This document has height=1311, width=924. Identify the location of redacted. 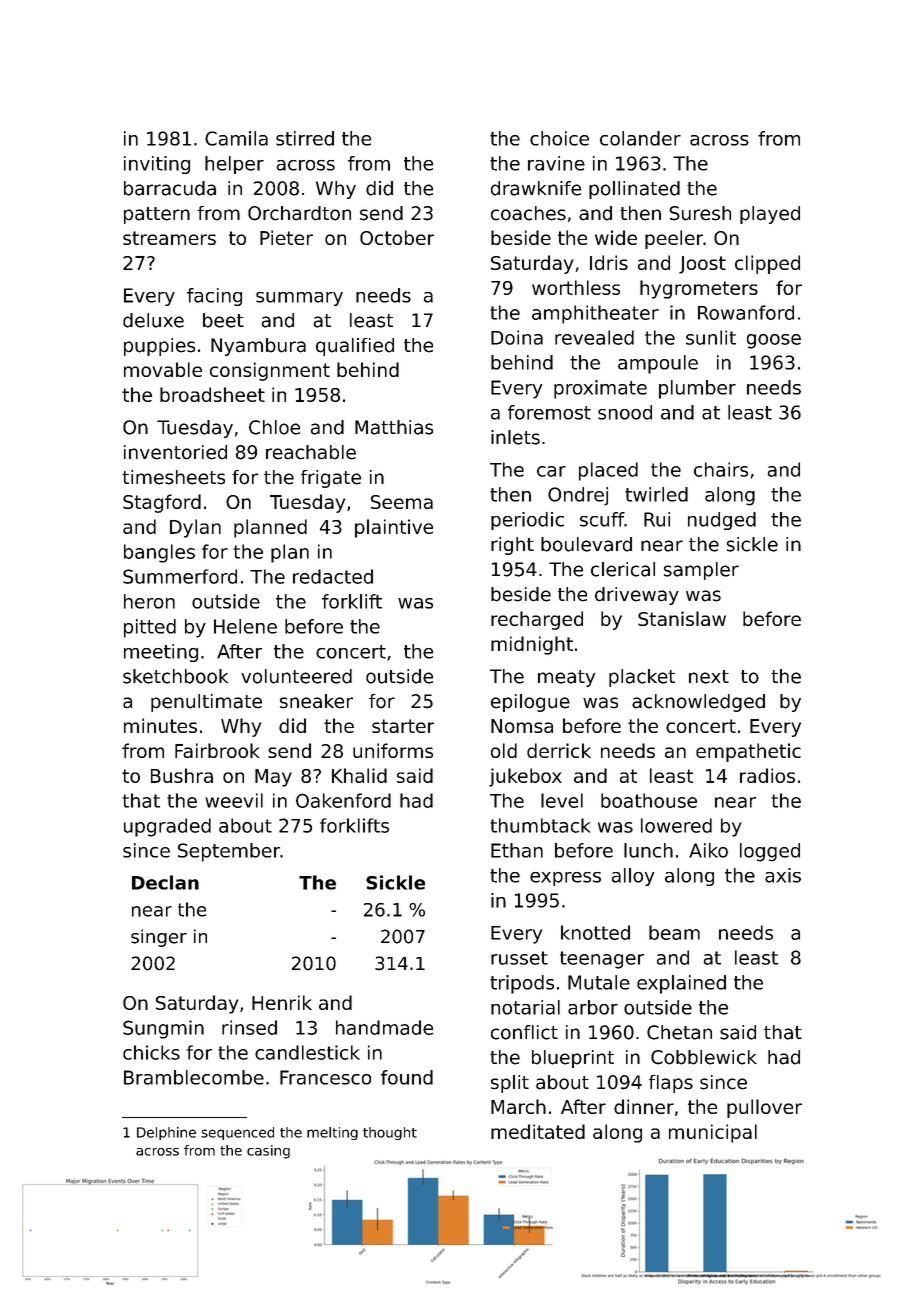
(333, 576).
